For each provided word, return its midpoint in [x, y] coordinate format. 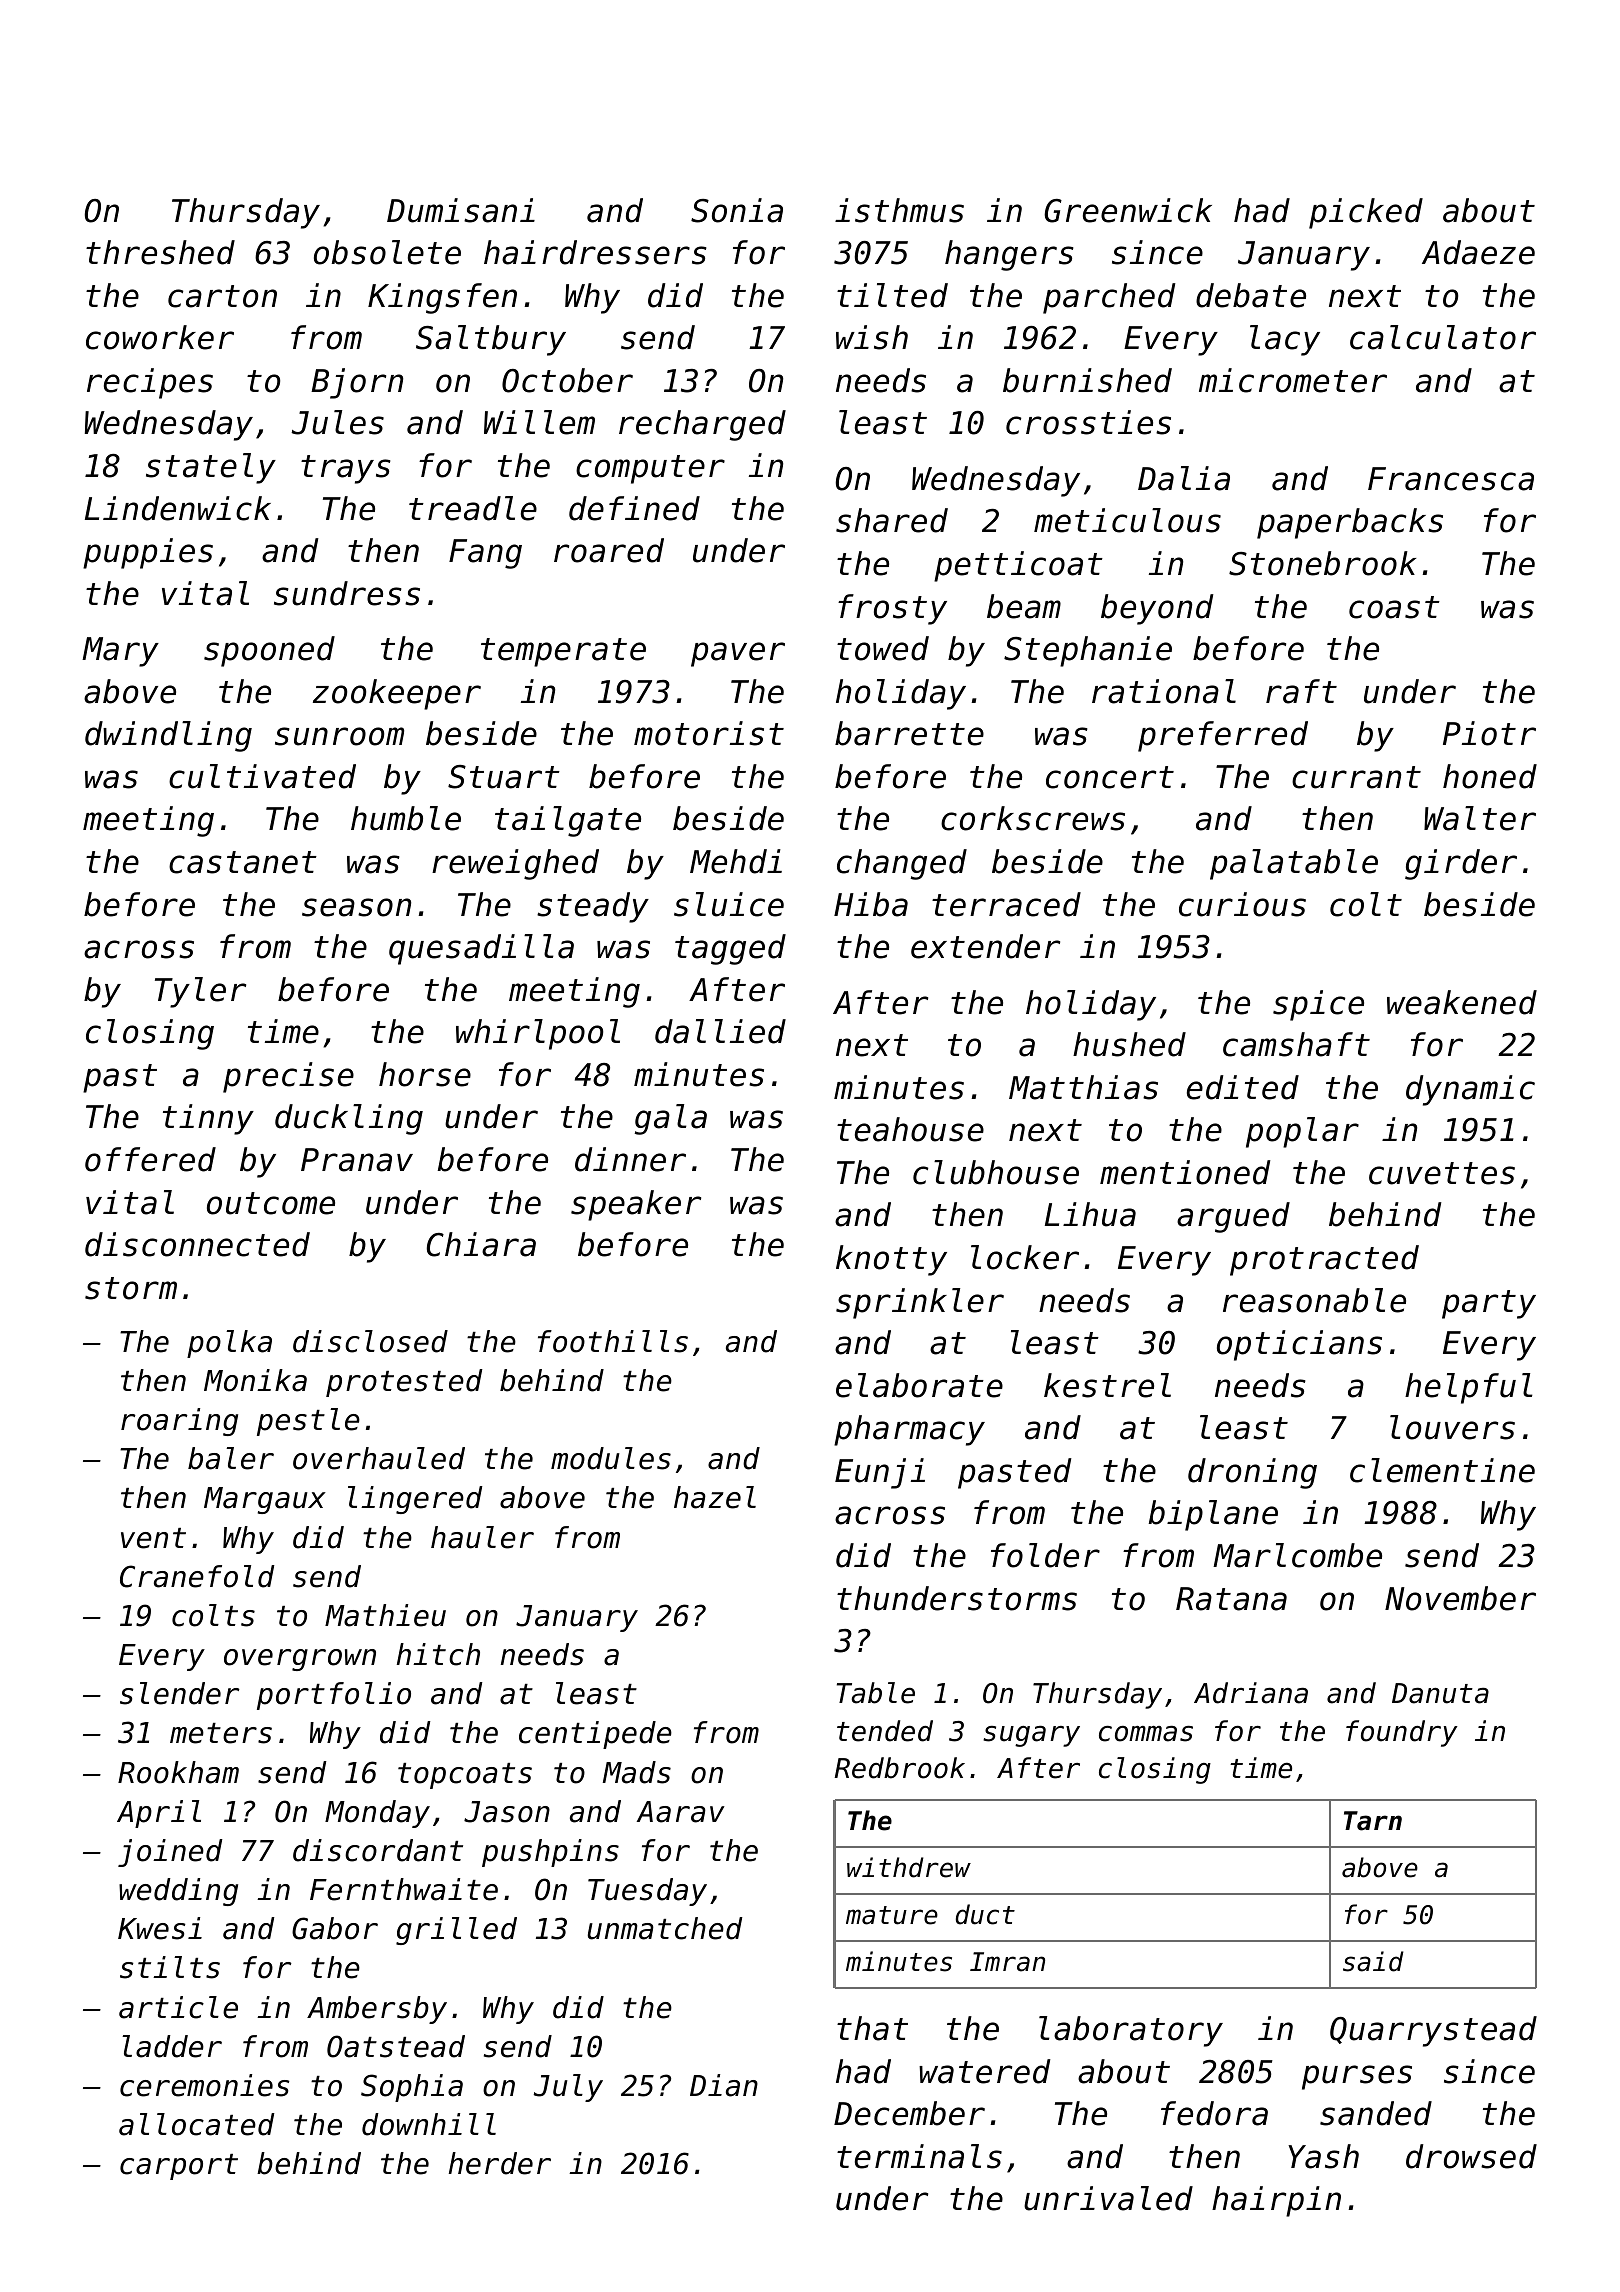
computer [650, 469]
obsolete [387, 252]
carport [179, 2167]
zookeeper [397, 694]
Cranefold [197, 1576]
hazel [715, 1497]
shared [892, 520]
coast [1394, 607]
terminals [919, 2156]
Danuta [1440, 1693]
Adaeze [1478, 252]
